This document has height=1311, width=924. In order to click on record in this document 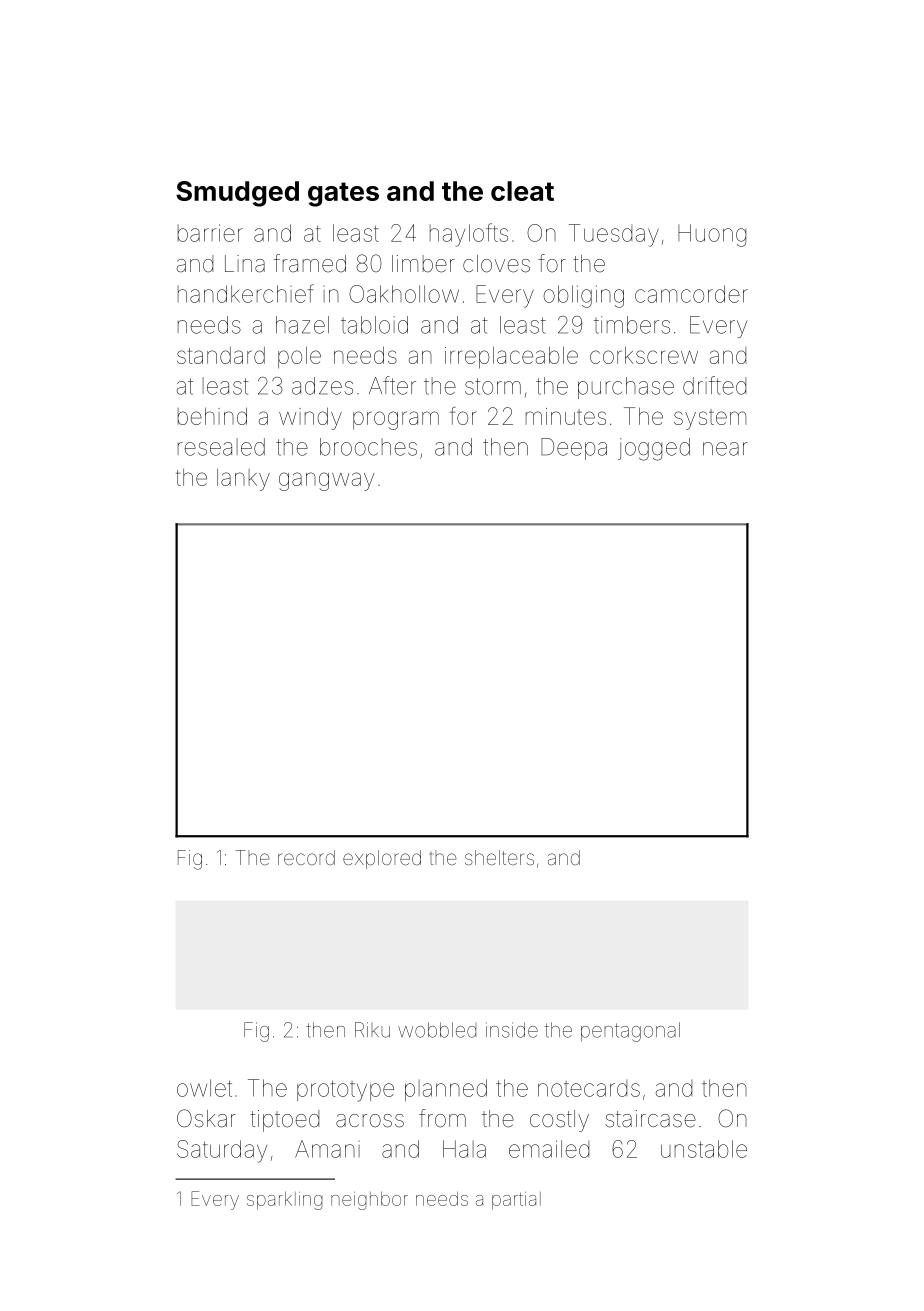, I will do `click(306, 857)`.
